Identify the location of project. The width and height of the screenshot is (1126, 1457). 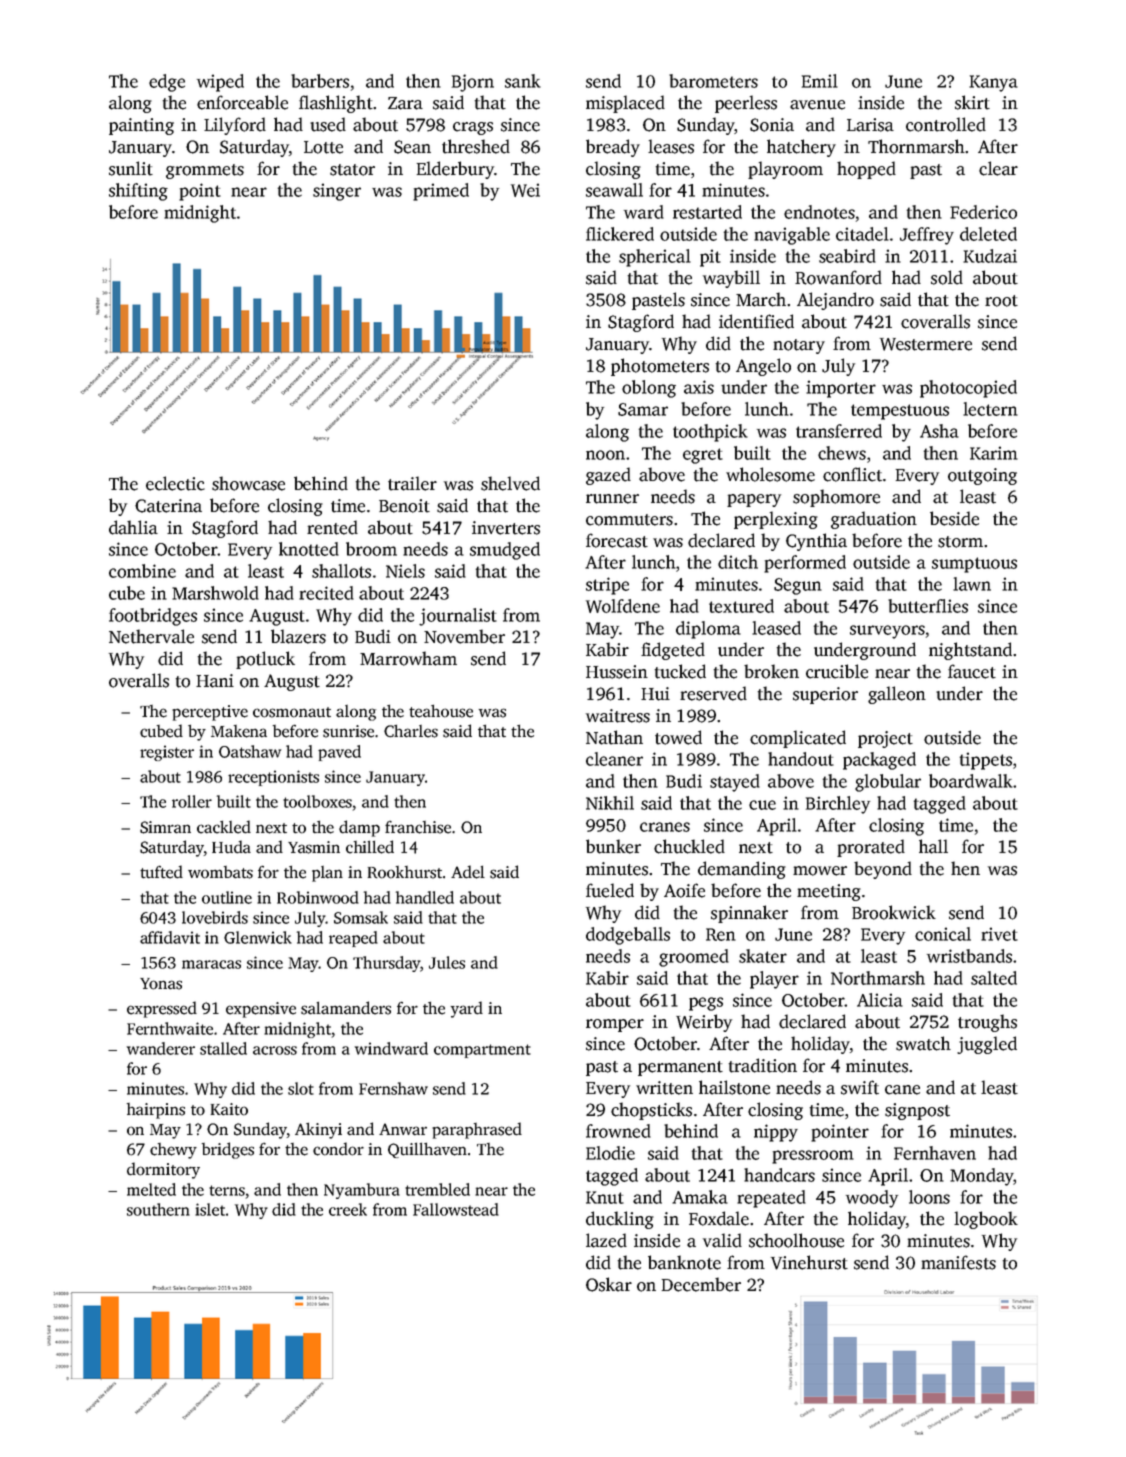
(885, 739).
